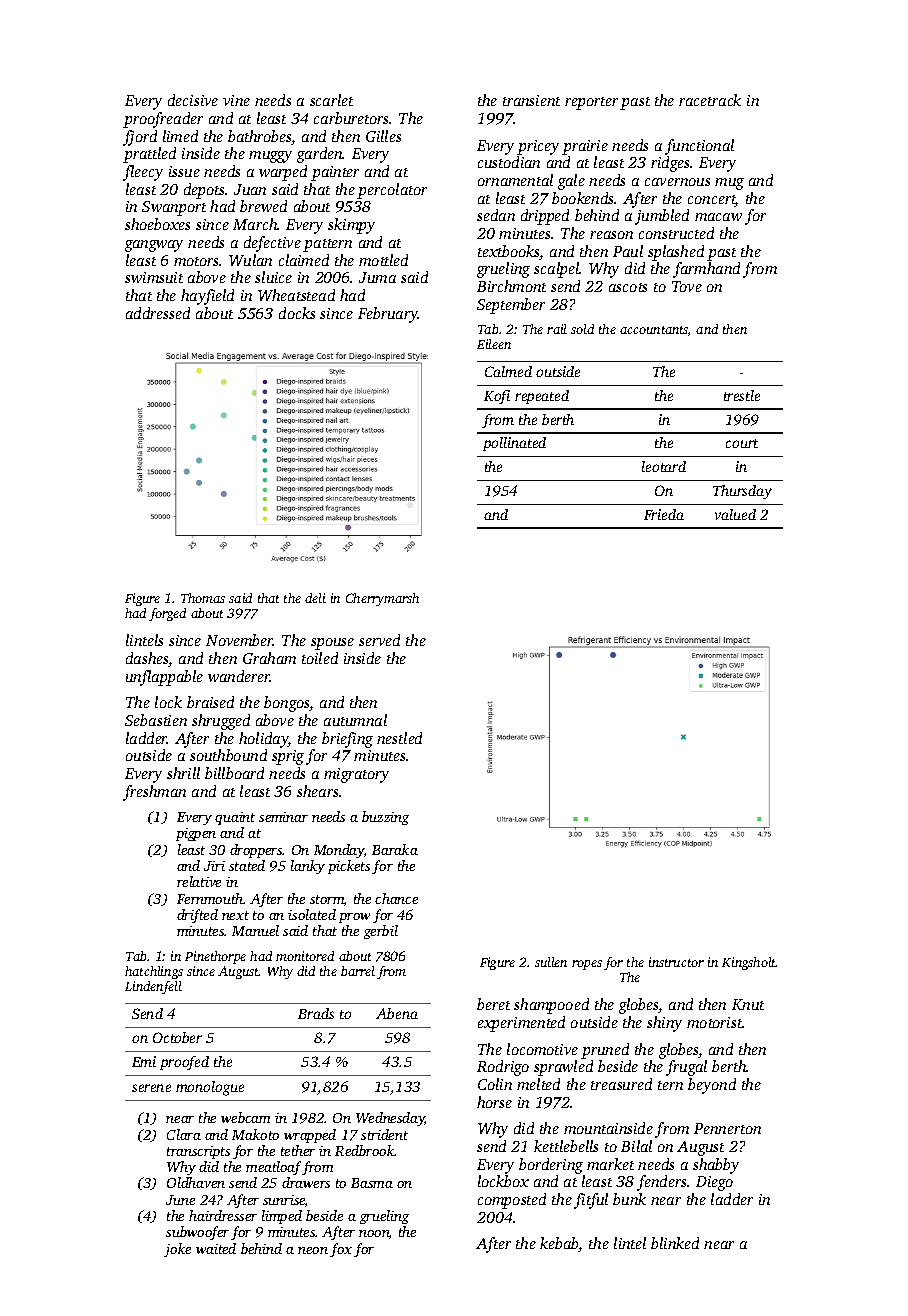  What do you see at coordinates (384, 1134) in the document?
I see `strident` at bounding box center [384, 1134].
